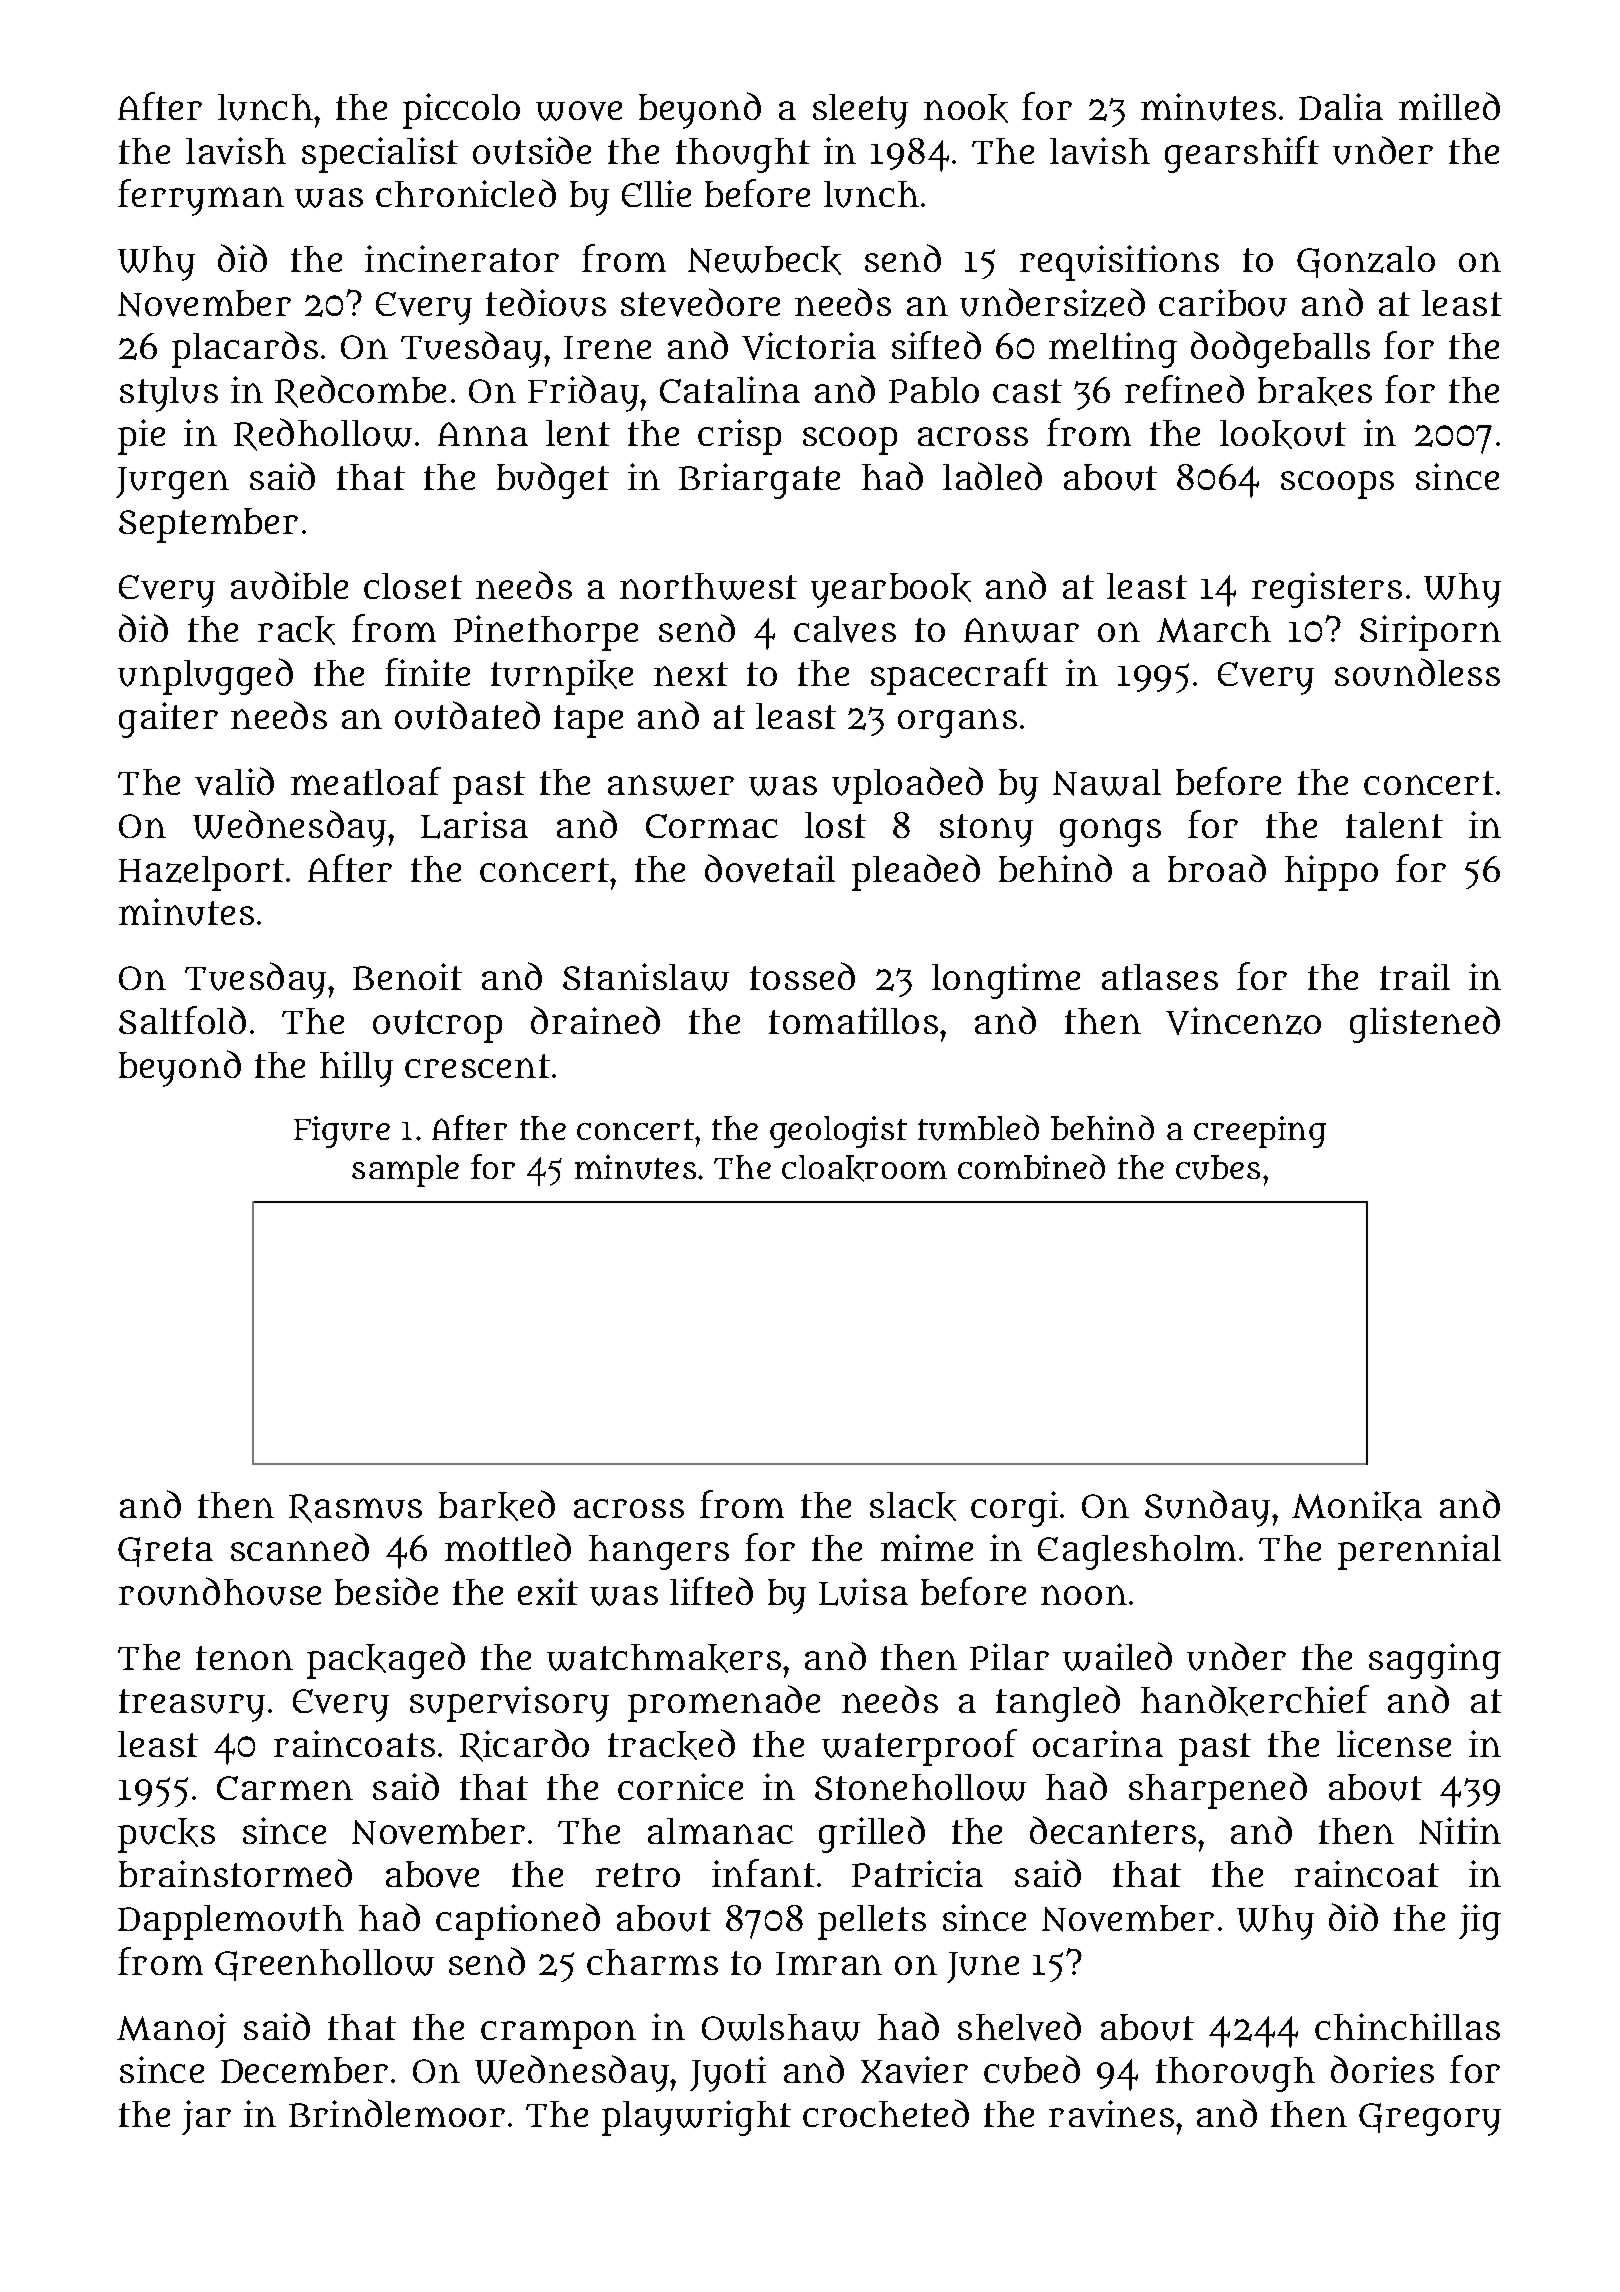  Describe the element at coordinates (405, 1171) in the screenshot. I see `sample` at that location.
